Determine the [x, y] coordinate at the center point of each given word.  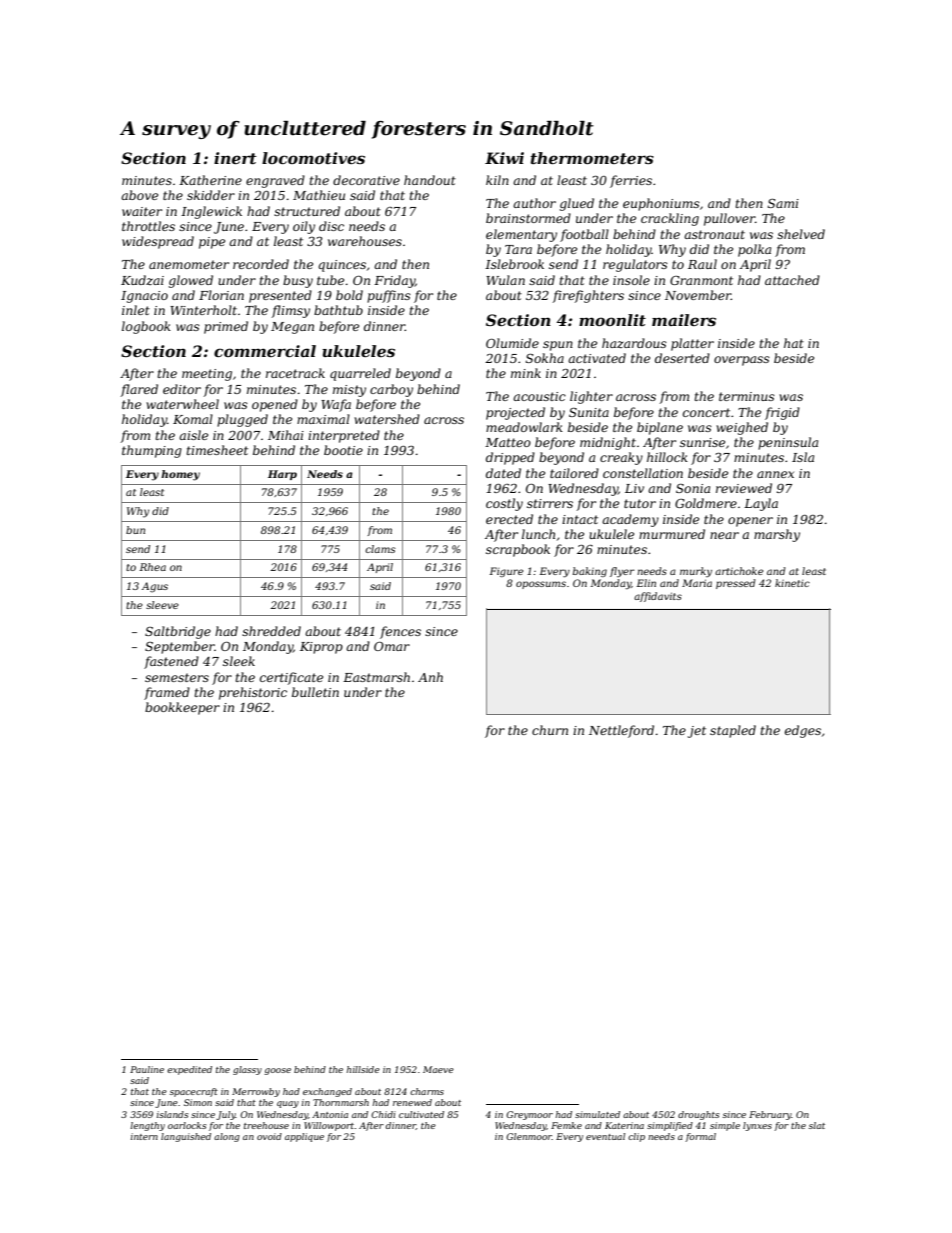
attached [792, 280]
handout [430, 180]
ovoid [269, 1136]
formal [700, 1137]
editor [182, 389]
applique [304, 1137]
